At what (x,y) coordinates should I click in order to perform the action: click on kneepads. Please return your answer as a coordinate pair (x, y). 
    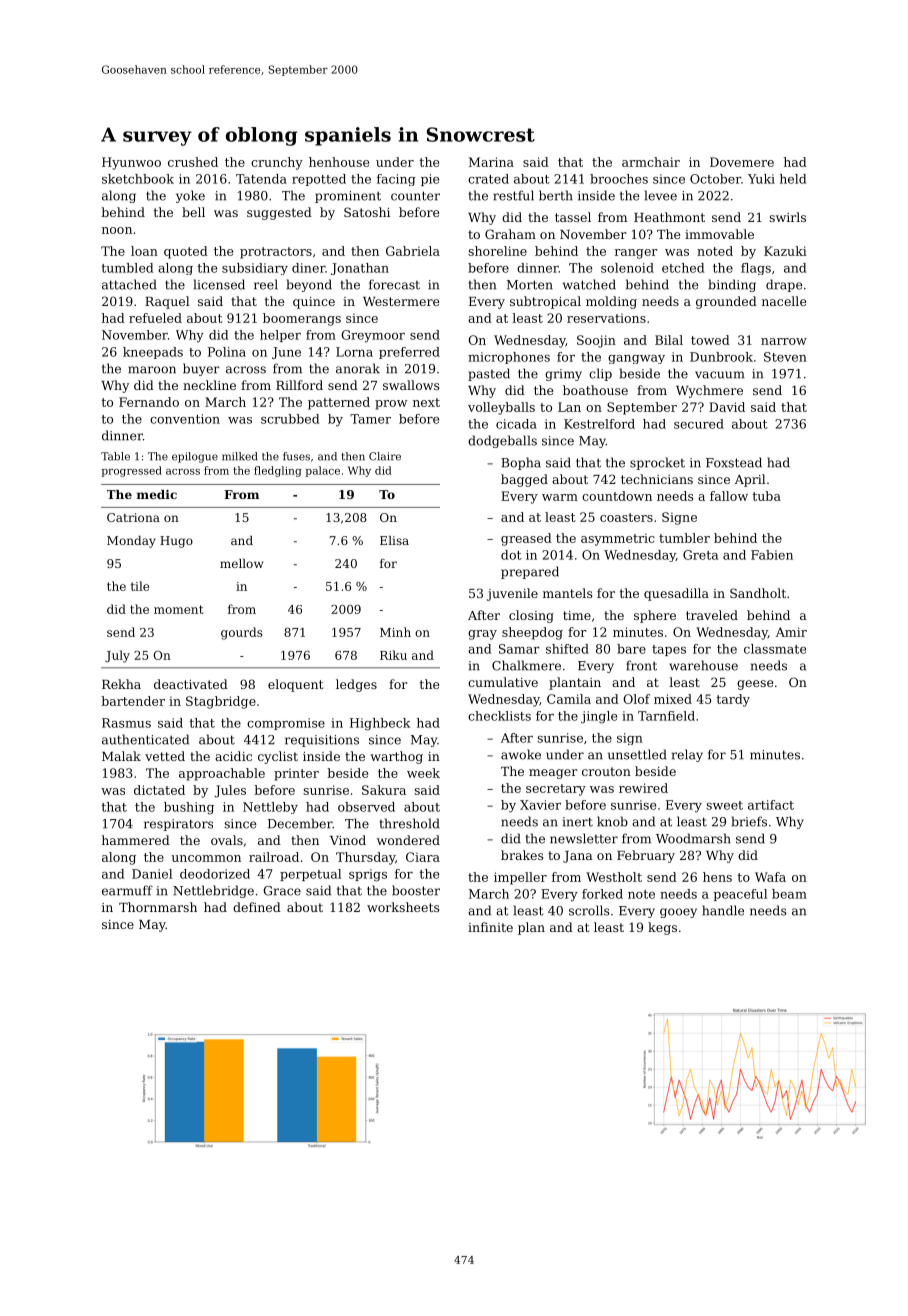
    Looking at the image, I should click on (153, 353).
